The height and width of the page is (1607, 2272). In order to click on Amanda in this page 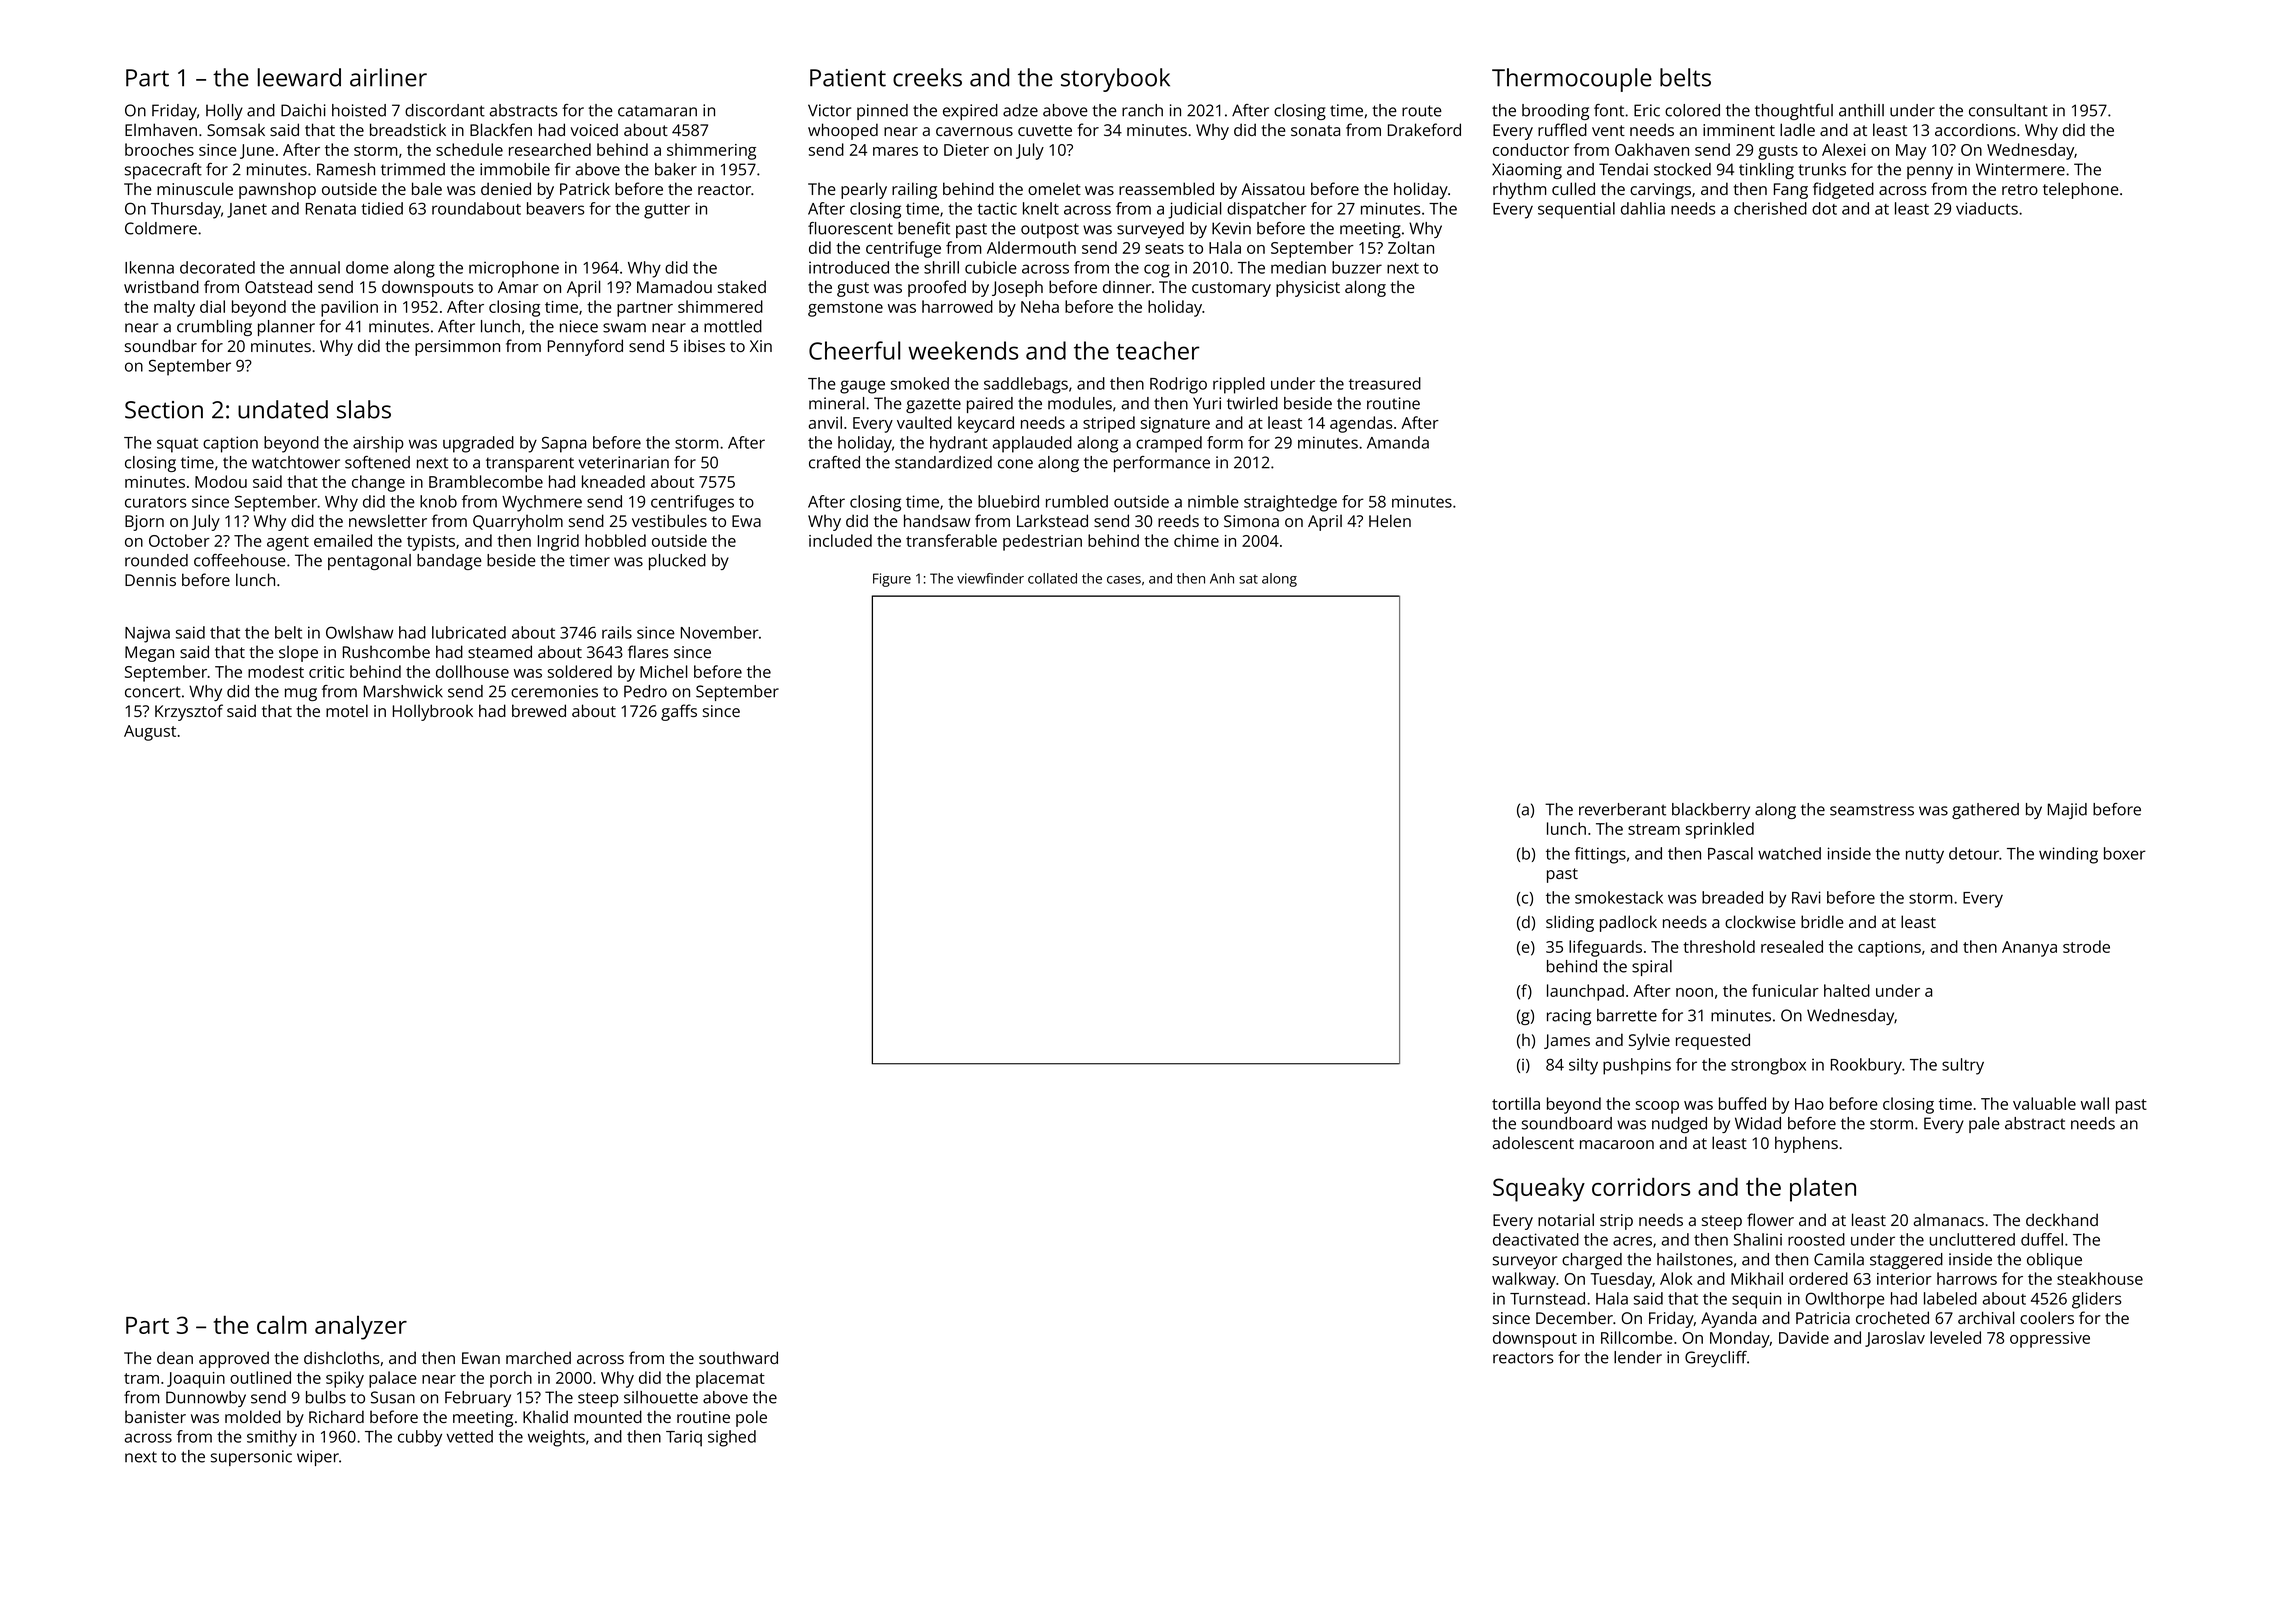, I will do `click(1398, 442)`.
